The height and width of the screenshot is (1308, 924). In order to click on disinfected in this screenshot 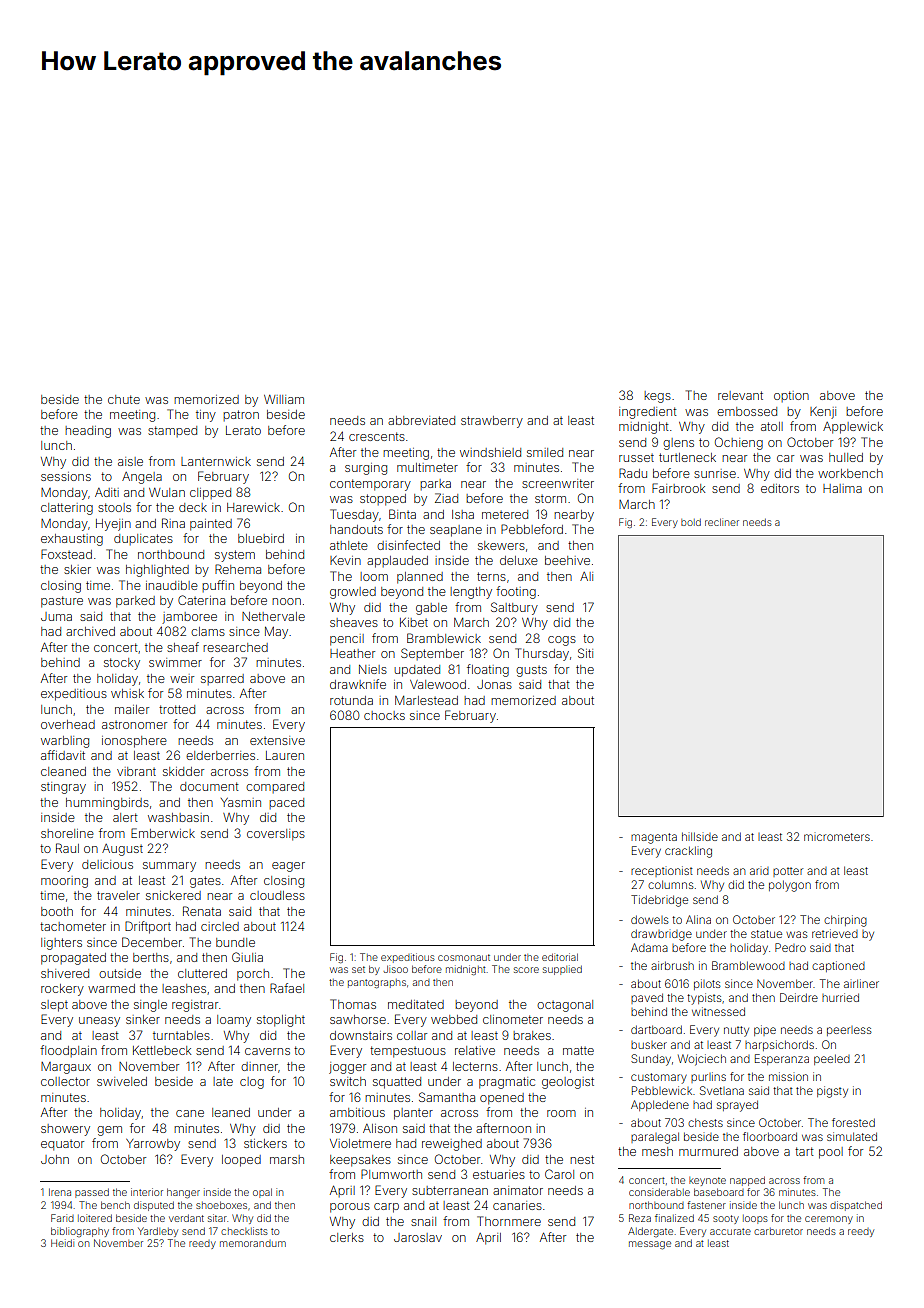, I will do `click(408, 545)`.
